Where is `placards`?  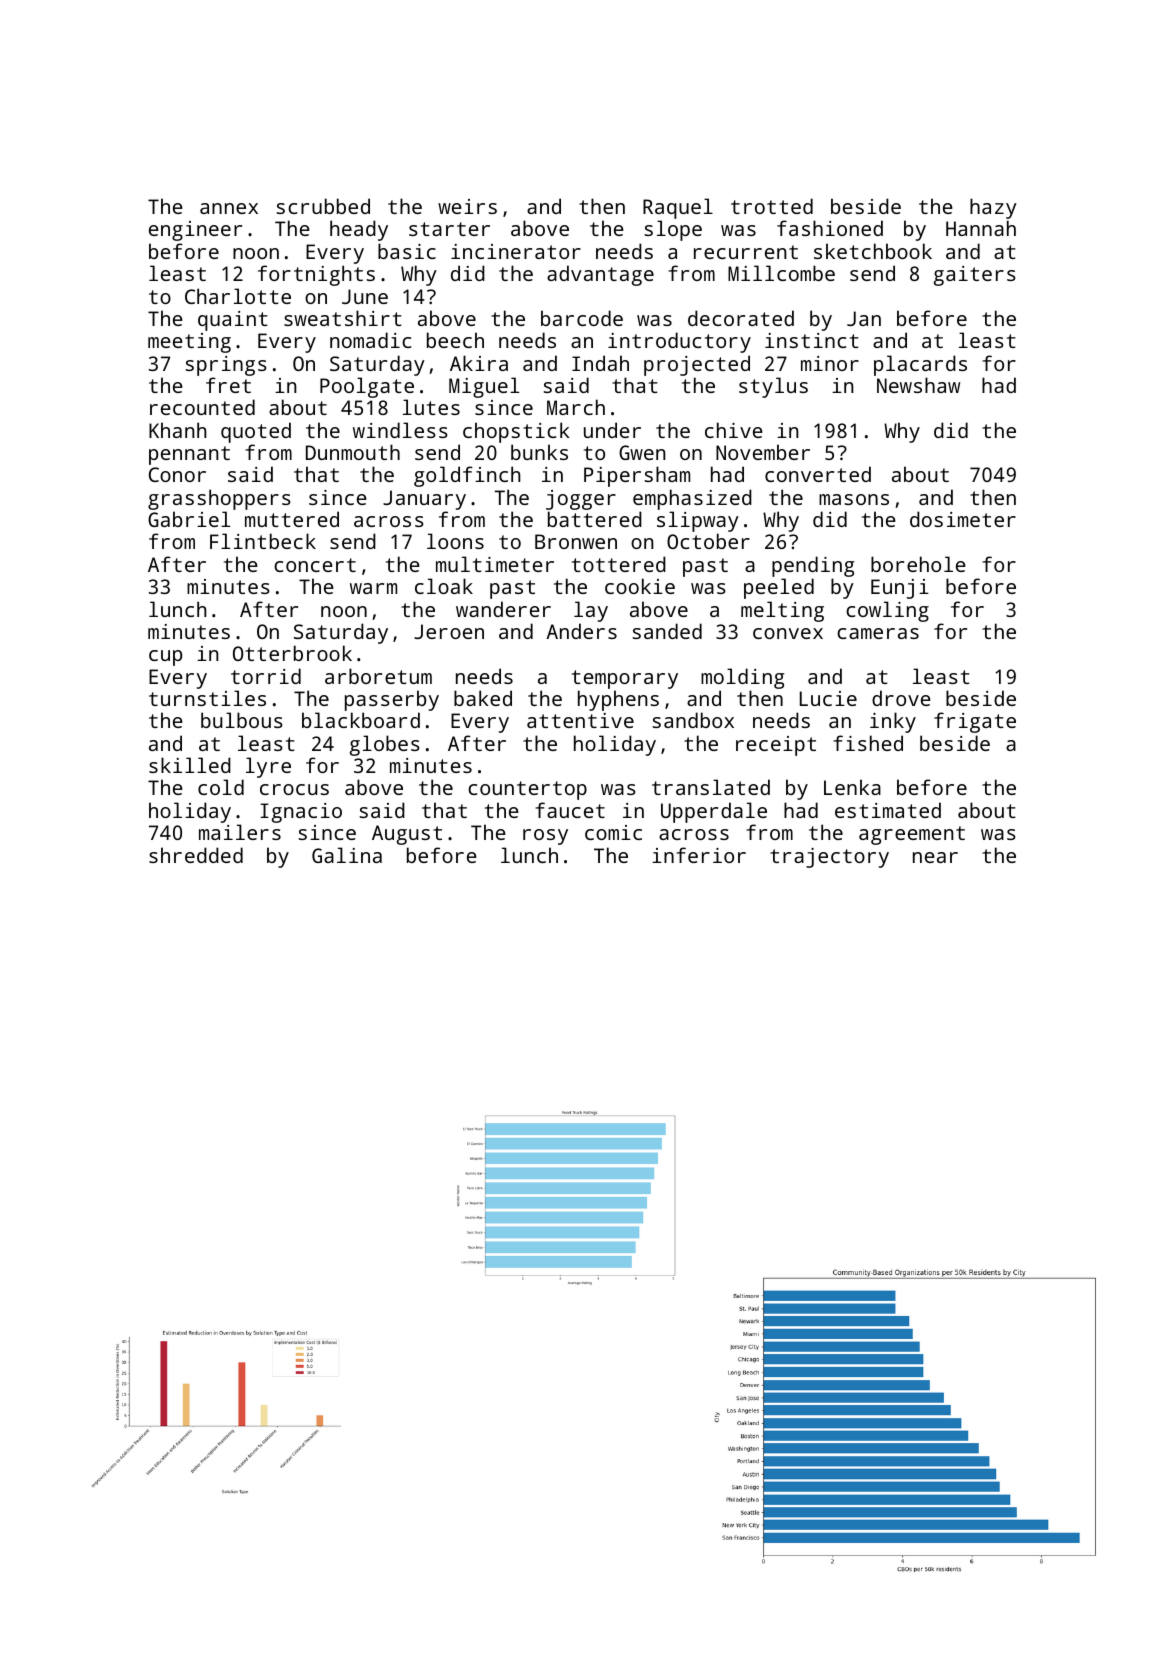
placards is located at coordinates (920, 365).
